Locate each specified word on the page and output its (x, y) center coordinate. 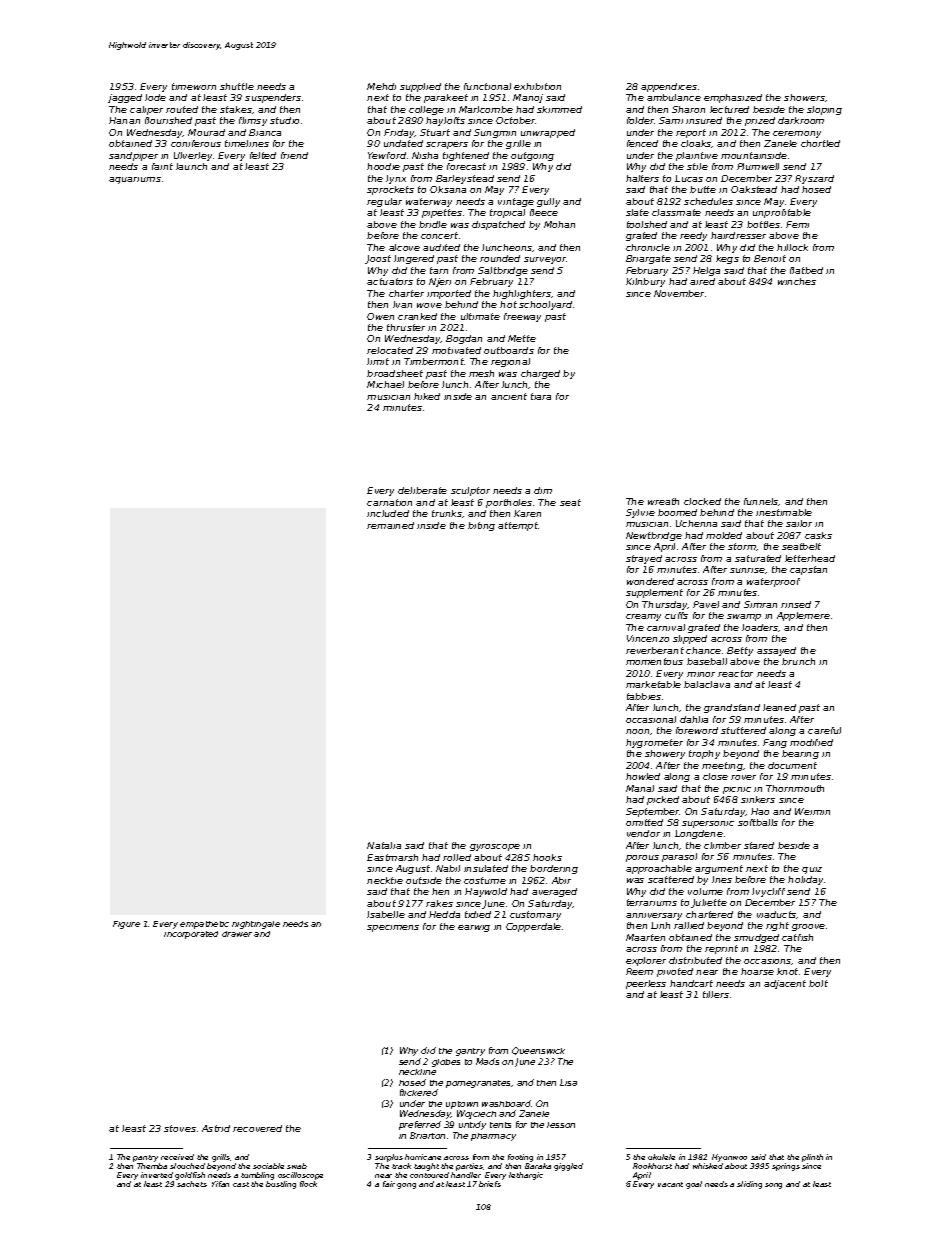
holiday (805, 880)
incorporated (191, 935)
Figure (126, 925)
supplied (420, 87)
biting (481, 526)
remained (390, 525)
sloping (824, 110)
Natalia (384, 845)
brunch (798, 661)
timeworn (194, 86)
